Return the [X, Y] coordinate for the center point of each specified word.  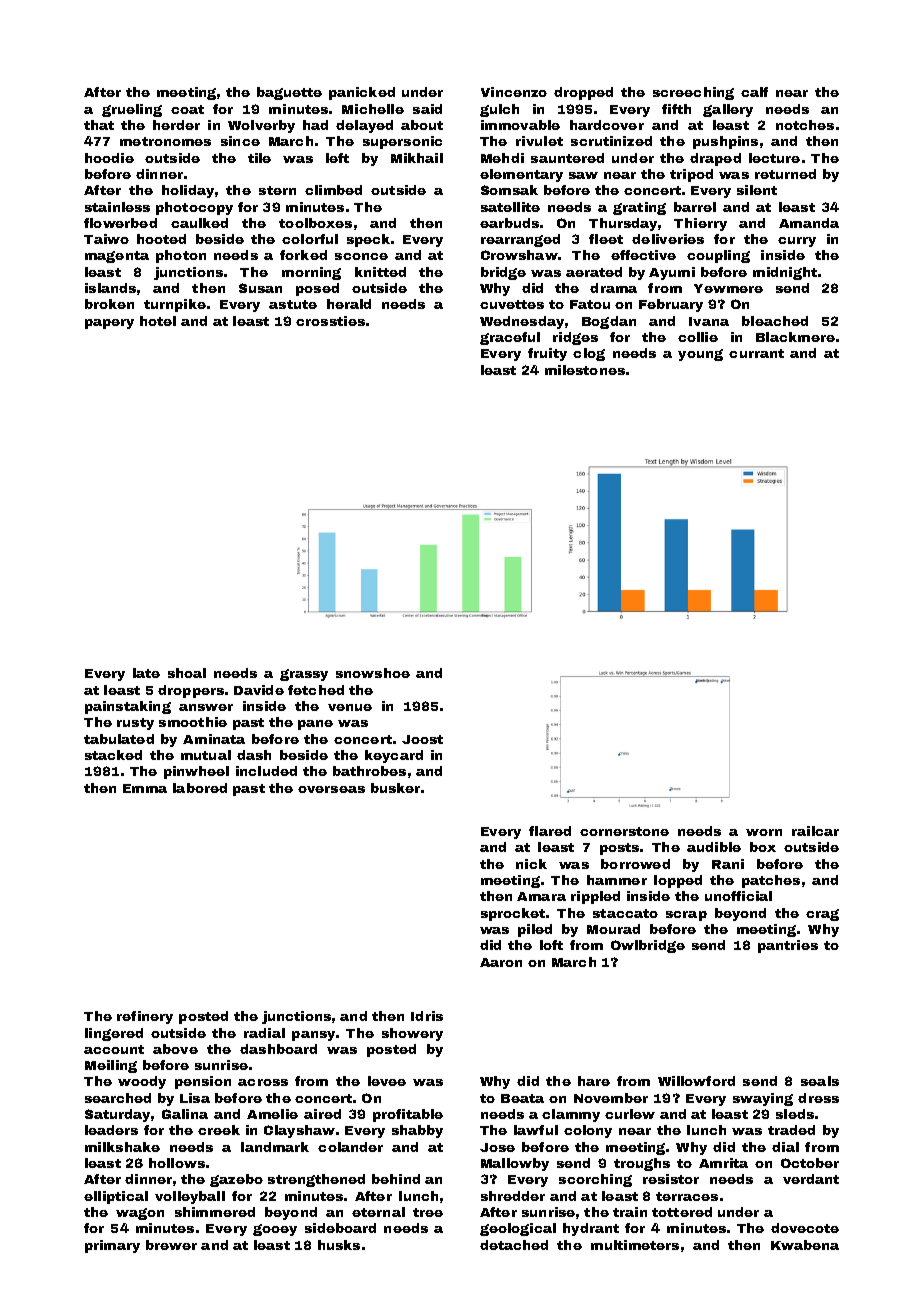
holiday [188, 191]
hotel [158, 321]
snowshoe [373, 673]
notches [805, 125]
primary [112, 1246]
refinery [145, 1017]
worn [764, 832]
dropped [583, 93]
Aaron [501, 962]
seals [820, 1081]
